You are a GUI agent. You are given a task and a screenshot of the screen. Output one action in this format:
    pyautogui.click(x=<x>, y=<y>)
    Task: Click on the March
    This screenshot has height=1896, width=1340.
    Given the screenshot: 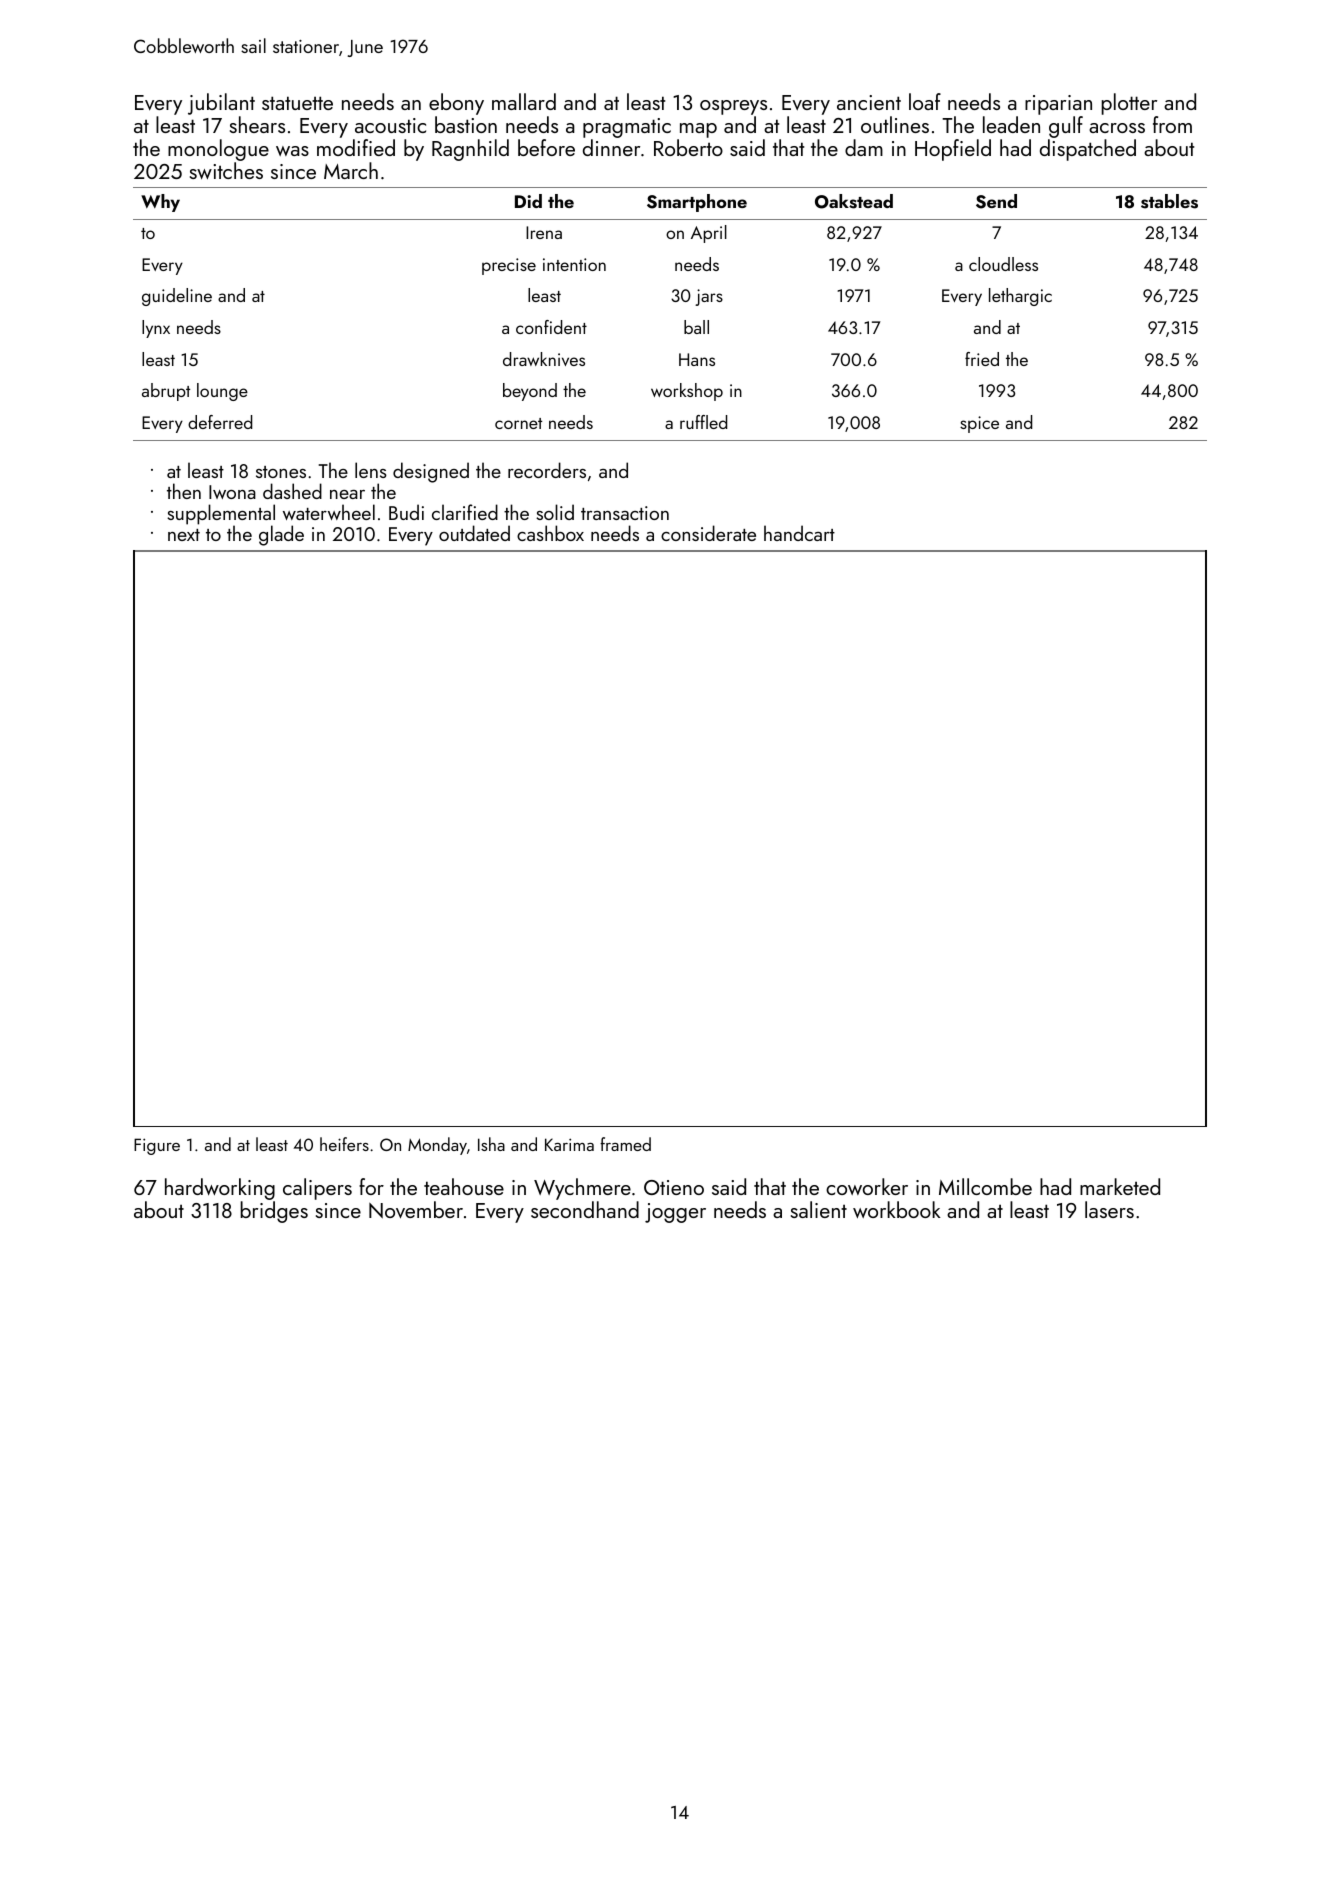 What is the action you would take?
    pyautogui.click(x=351, y=170)
